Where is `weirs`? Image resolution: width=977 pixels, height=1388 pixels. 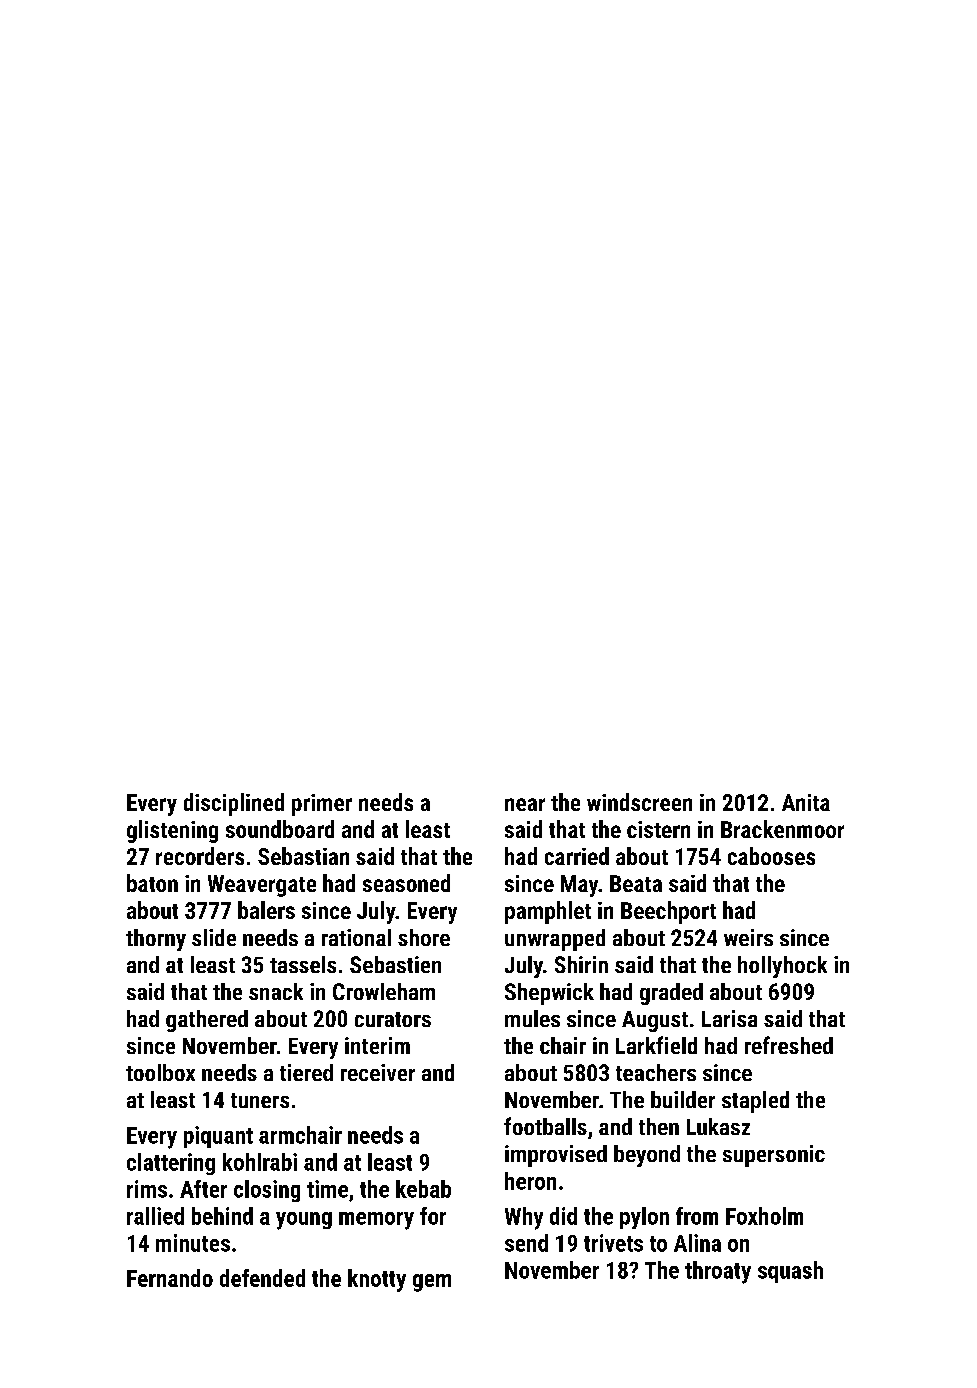 weirs is located at coordinates (748, 937).
